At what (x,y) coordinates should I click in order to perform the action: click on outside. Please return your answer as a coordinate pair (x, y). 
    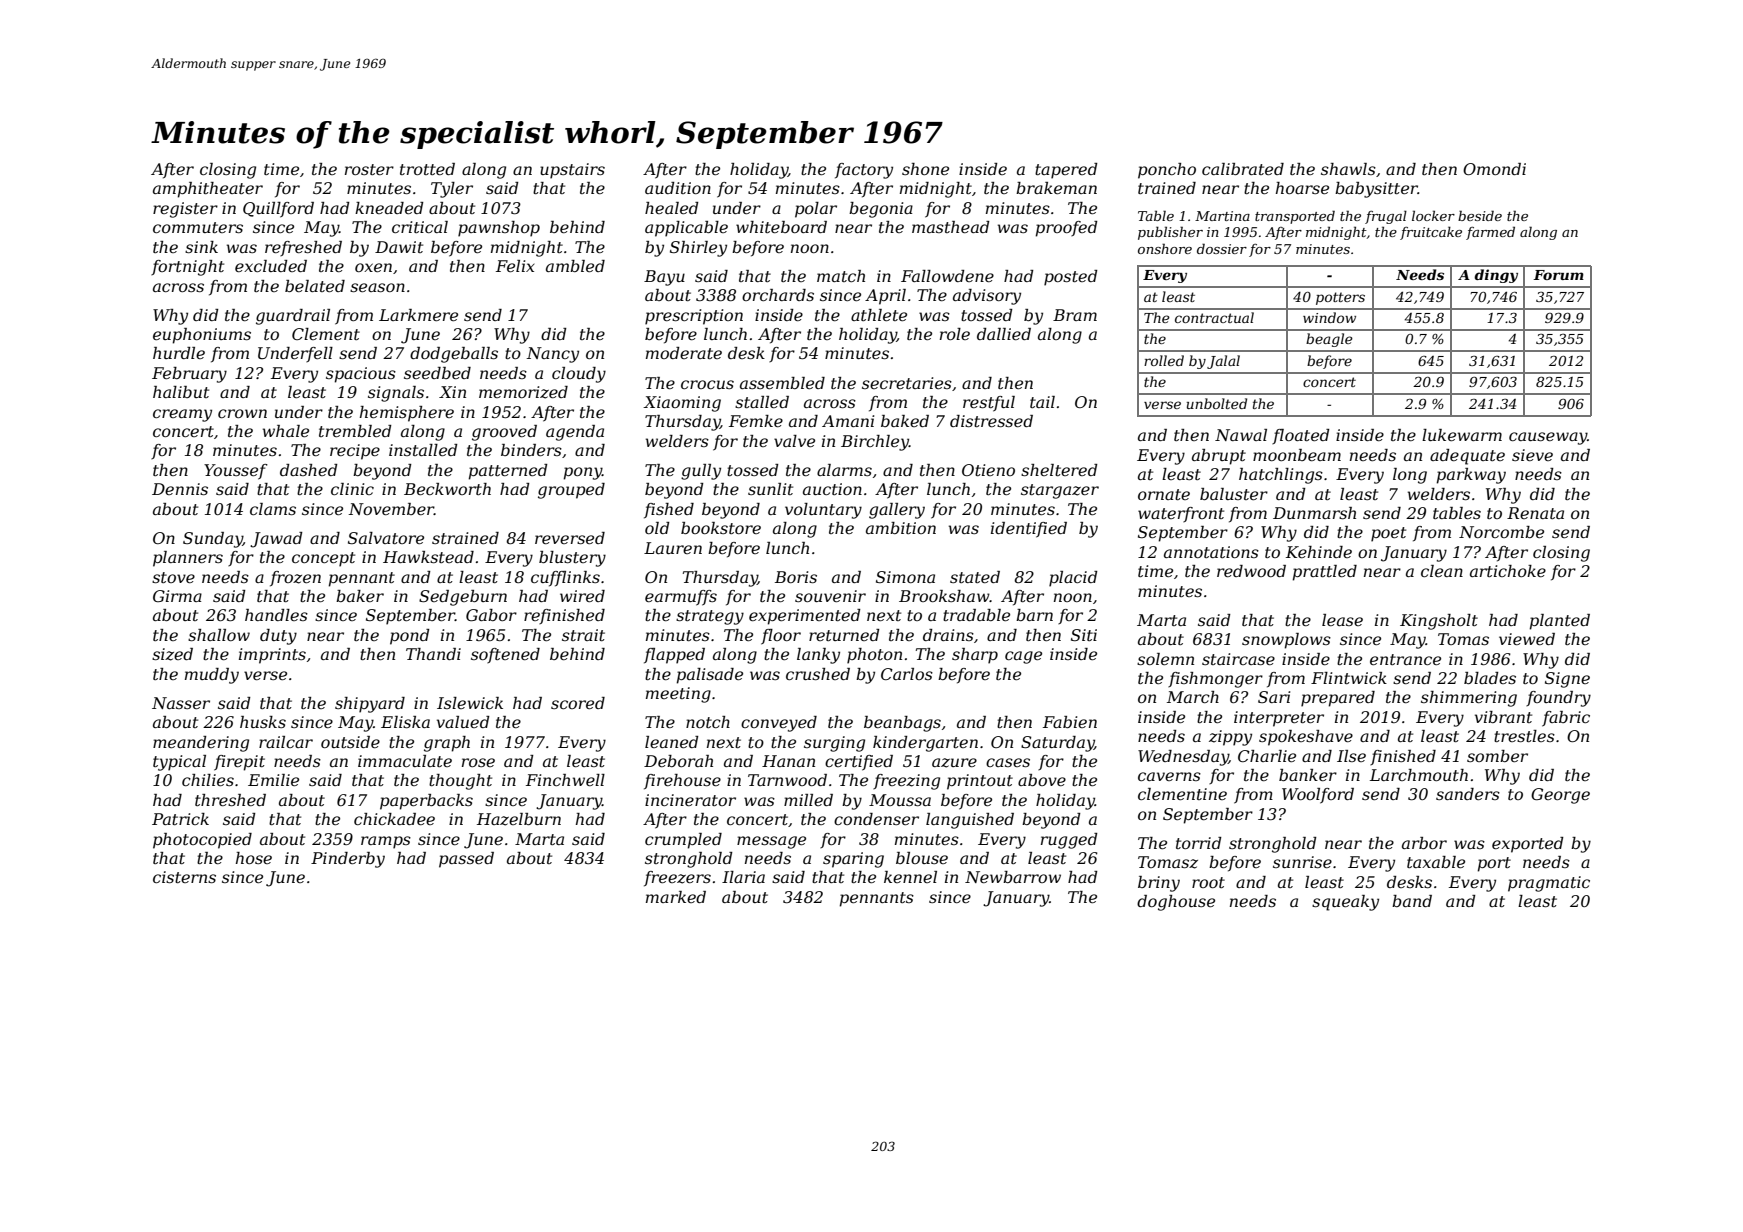
    Looking at the image, I should click on (350, 742).
